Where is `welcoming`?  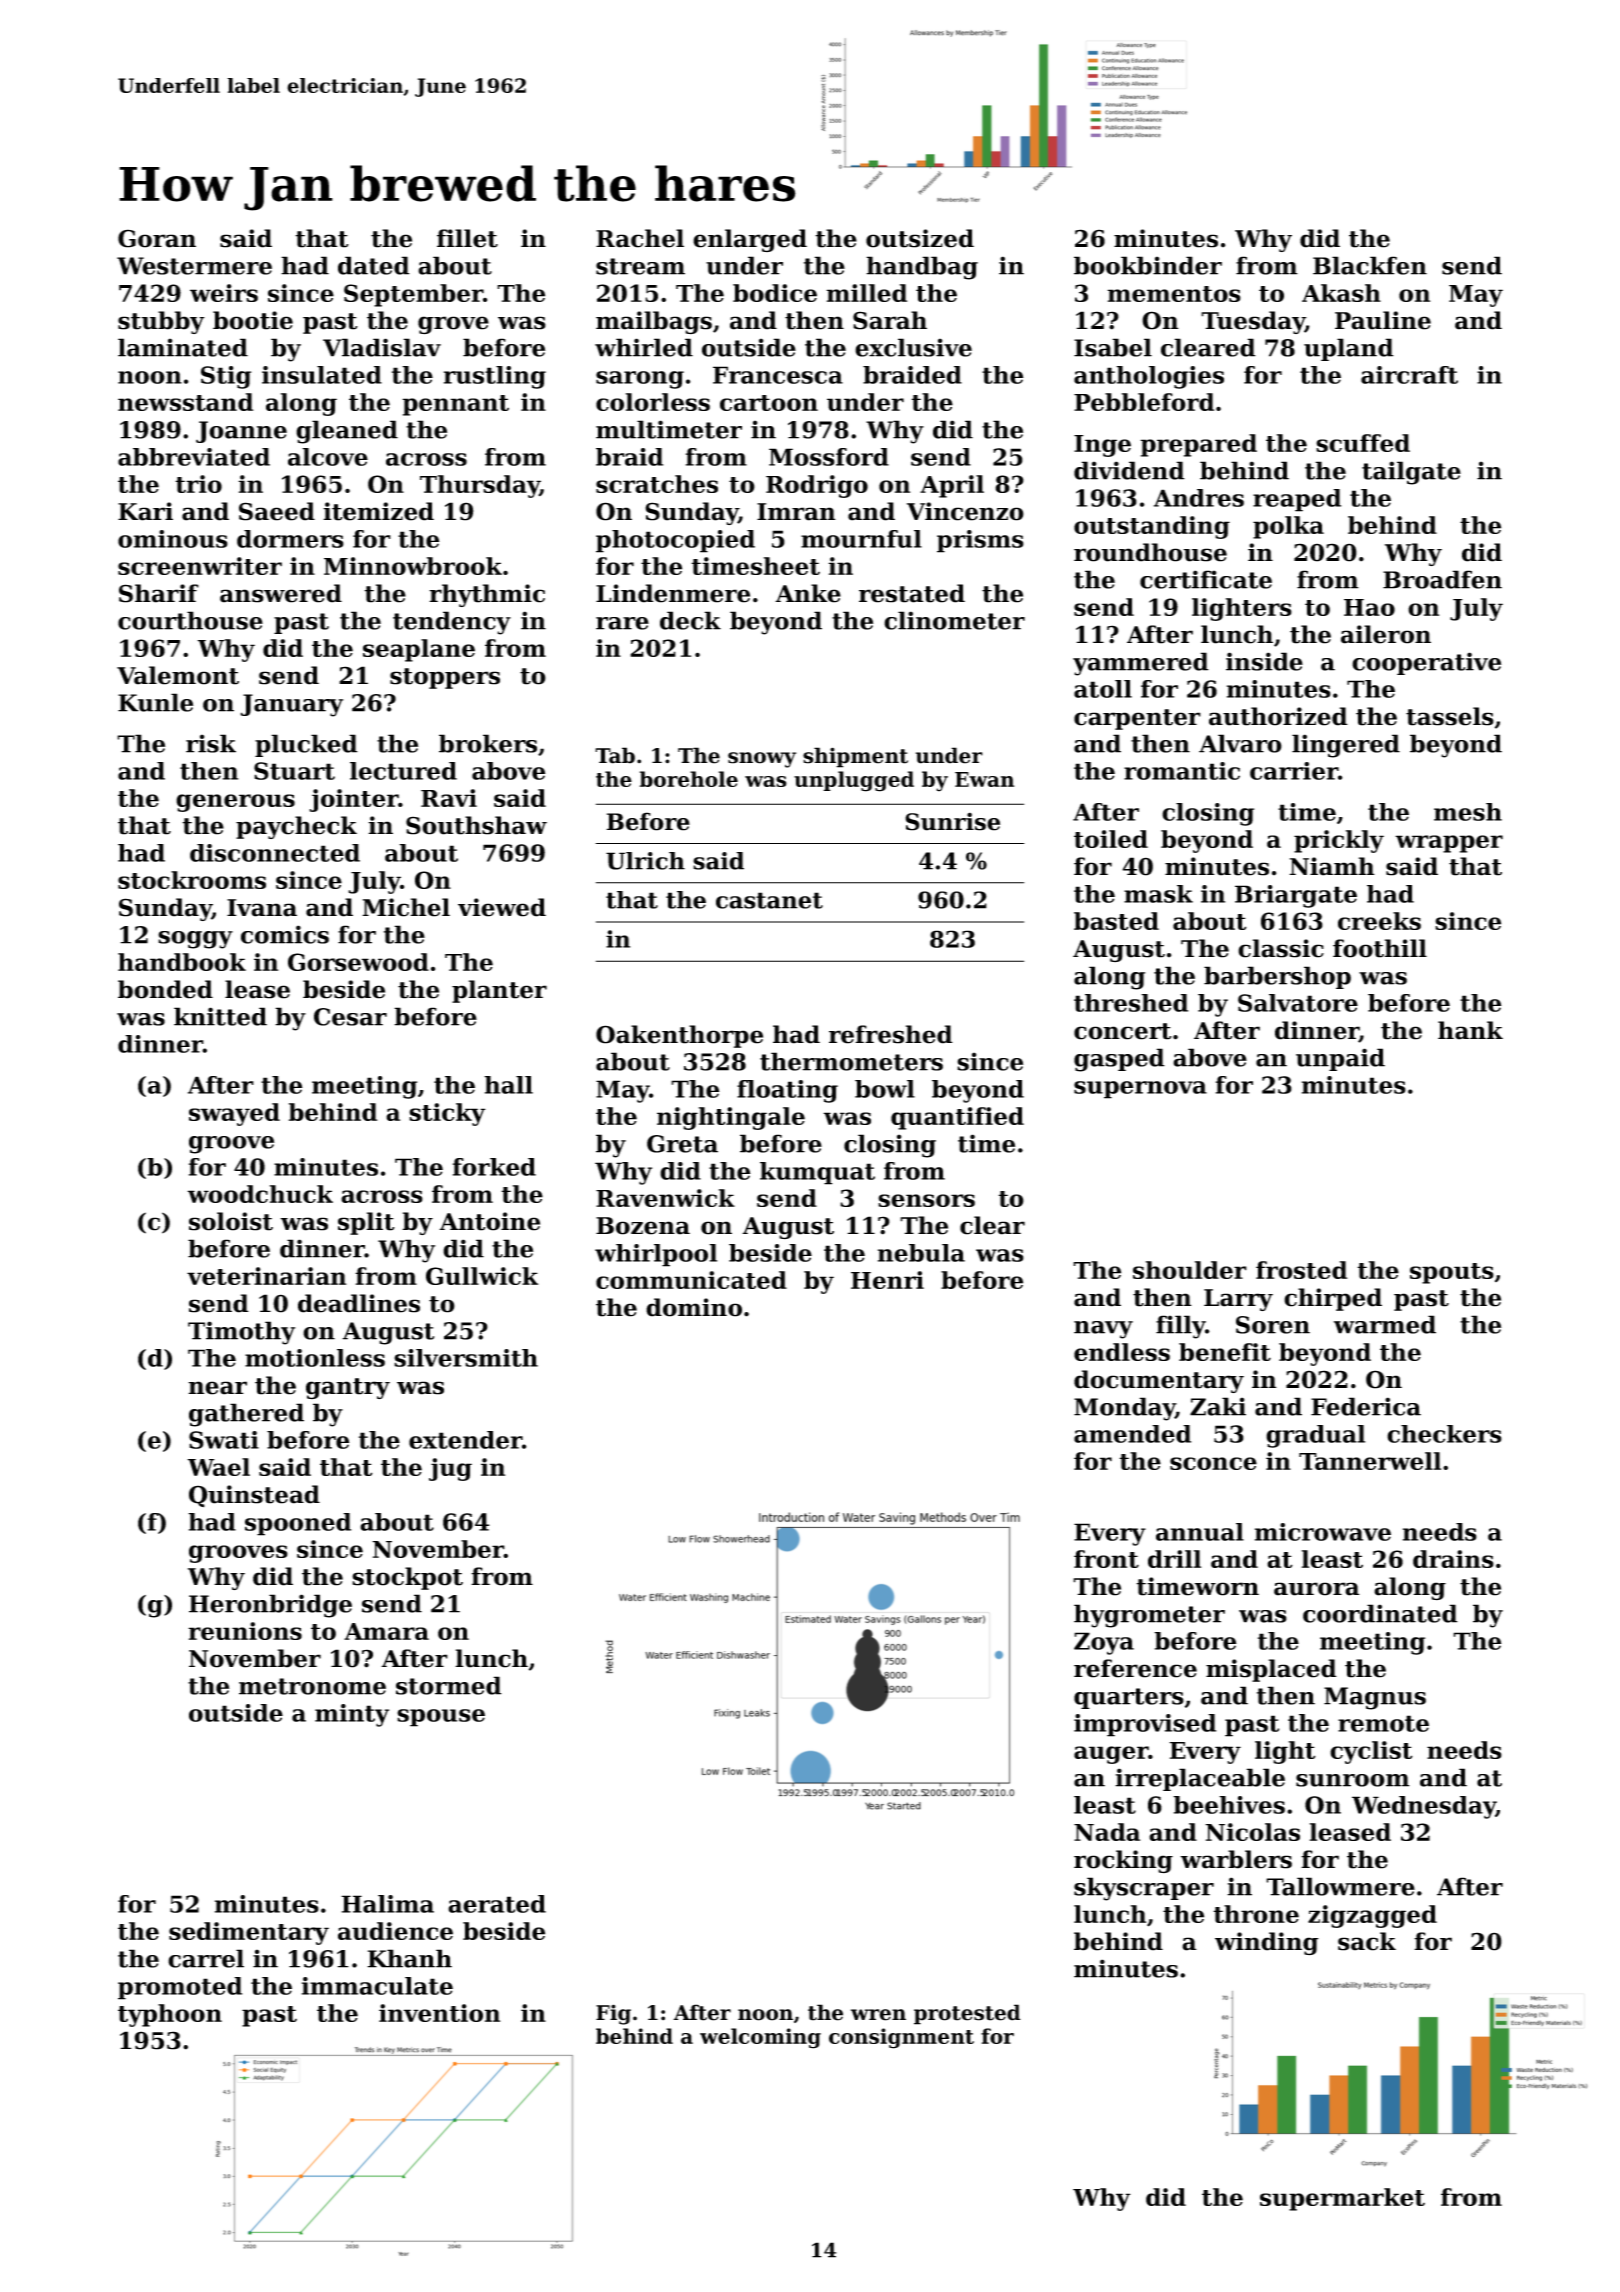 welcoming is located at coordinates (760, 2038).
